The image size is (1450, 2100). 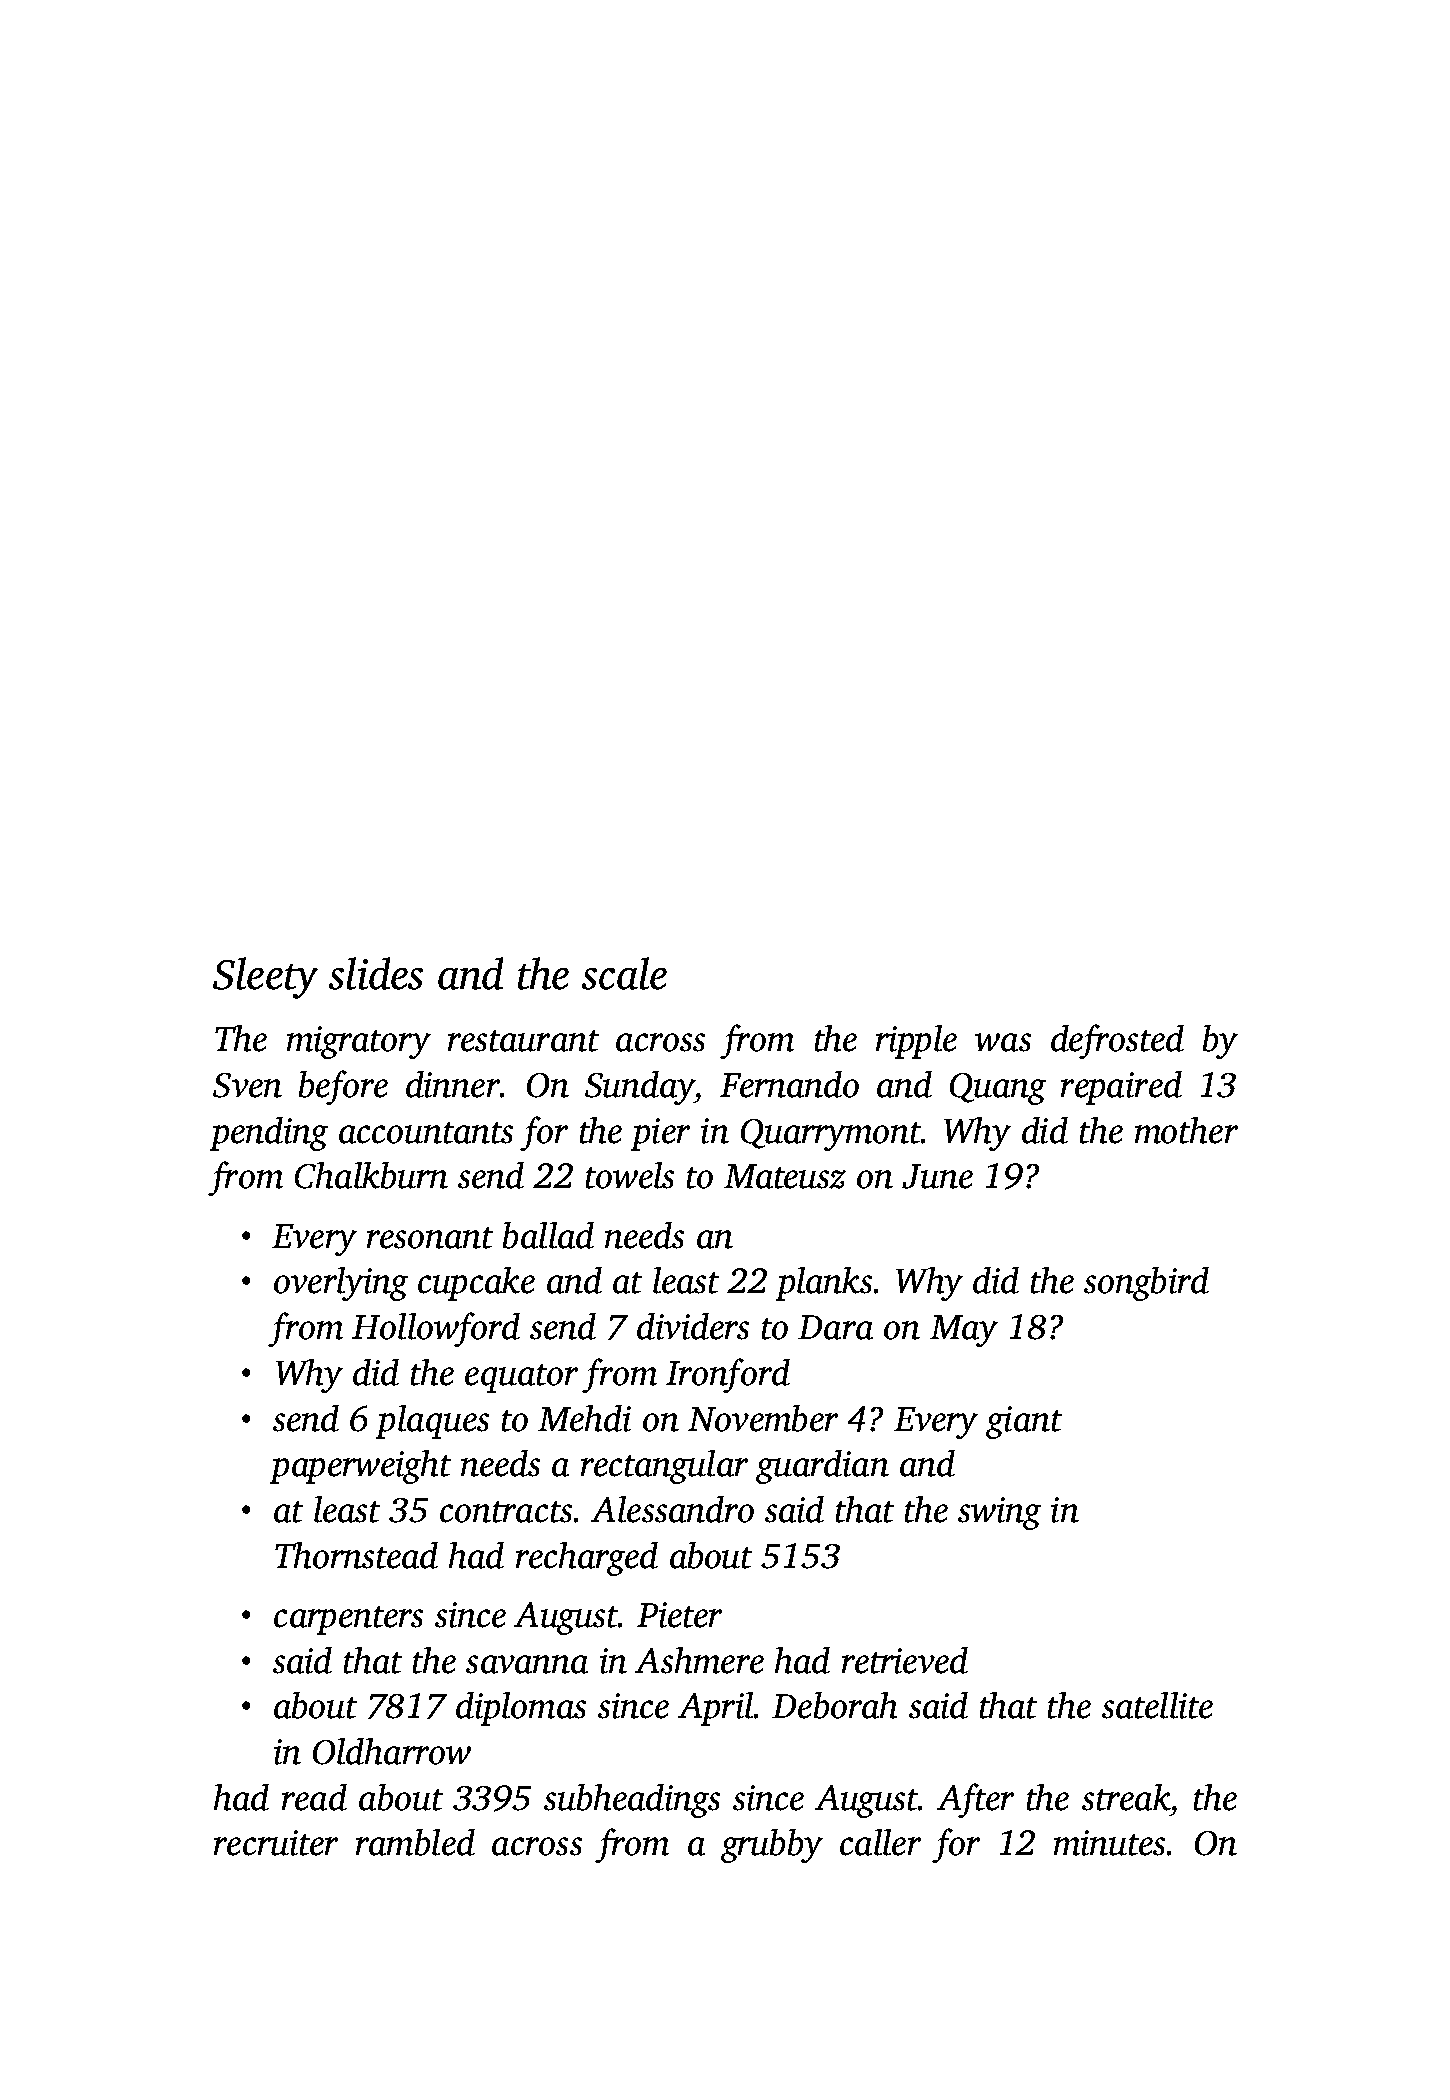 What do you see at coordinates (772, 1846) in the image?
I see `grubby` at bounding box center [772, 1846].
